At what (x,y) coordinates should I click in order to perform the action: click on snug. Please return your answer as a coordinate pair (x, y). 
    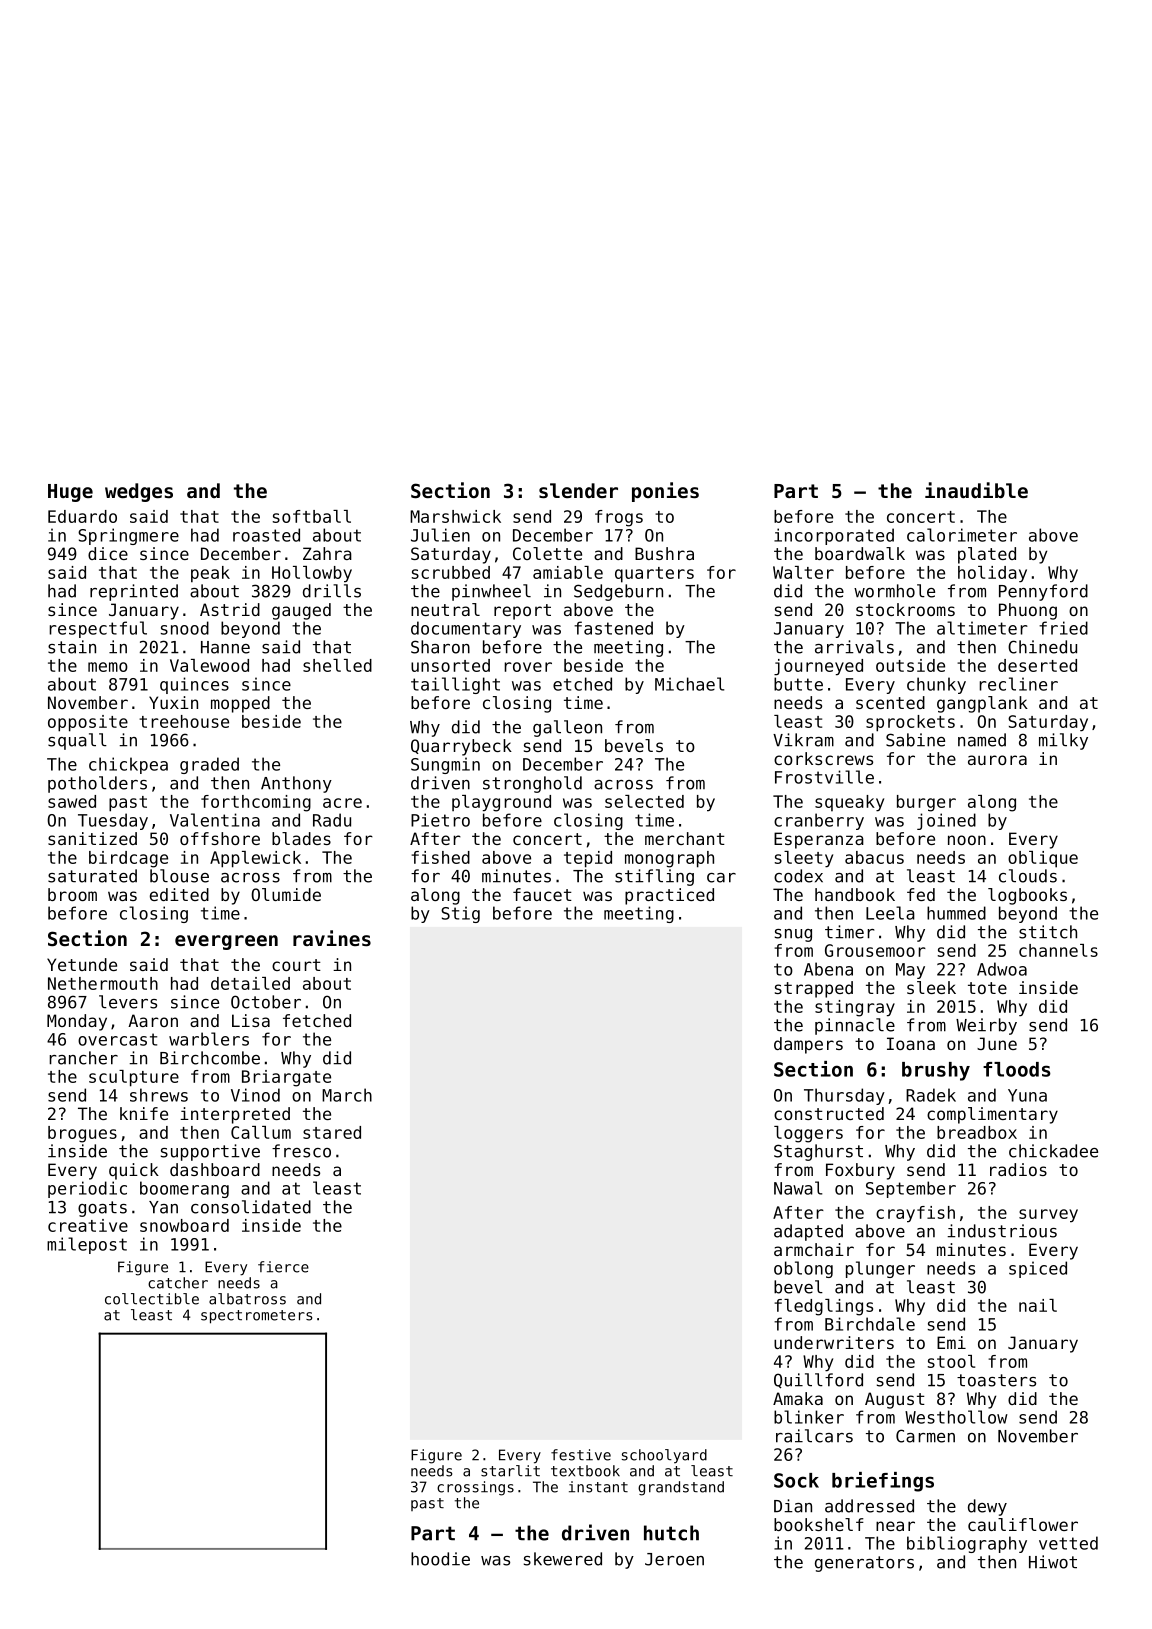
    Looking at the image, I should click on (793, 935).
